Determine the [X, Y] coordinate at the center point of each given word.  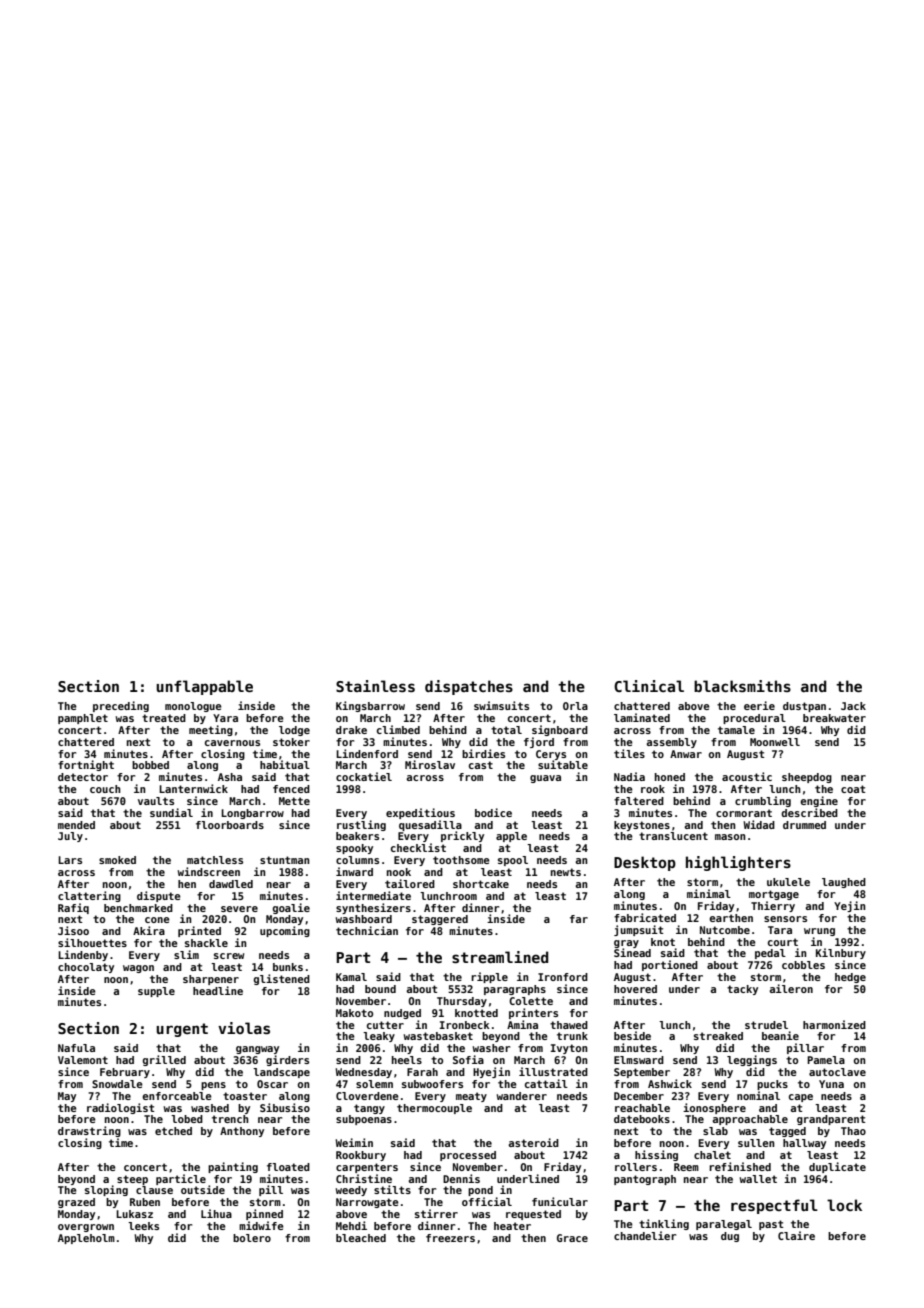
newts [566, 872]
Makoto [354, 1013]
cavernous [232, 743]
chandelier [645, 1235]
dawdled [231, 884]
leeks [143, 1226]
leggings [752, 1060]
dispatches [469, 687]
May [67, 1097]
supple [156, 992]
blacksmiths [742, 686]
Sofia [468, 1059]
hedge [850, 978]
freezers [450, 1238]
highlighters [738, 863]
